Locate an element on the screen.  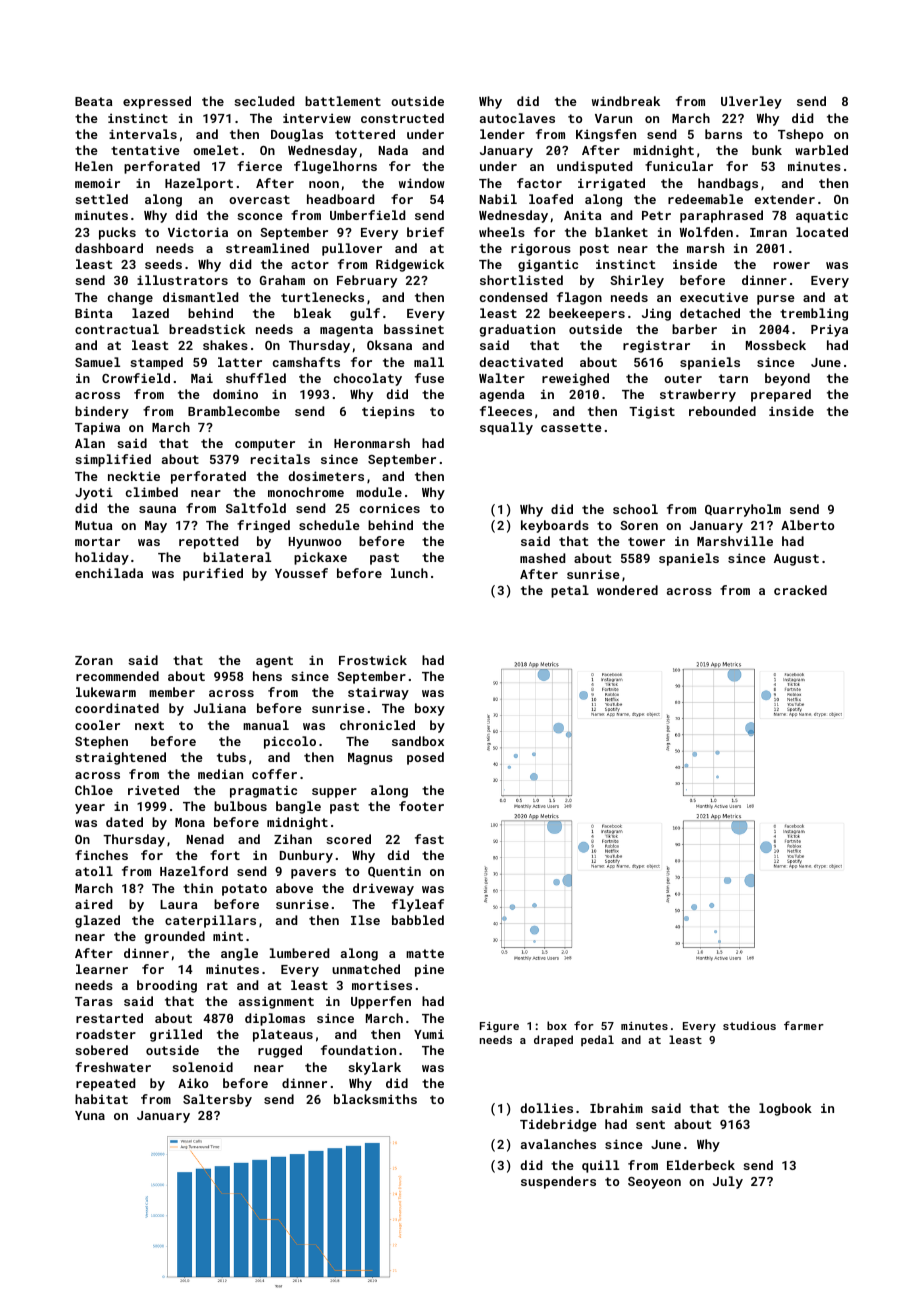
flyleaf is located at coordinates (418, 905).
